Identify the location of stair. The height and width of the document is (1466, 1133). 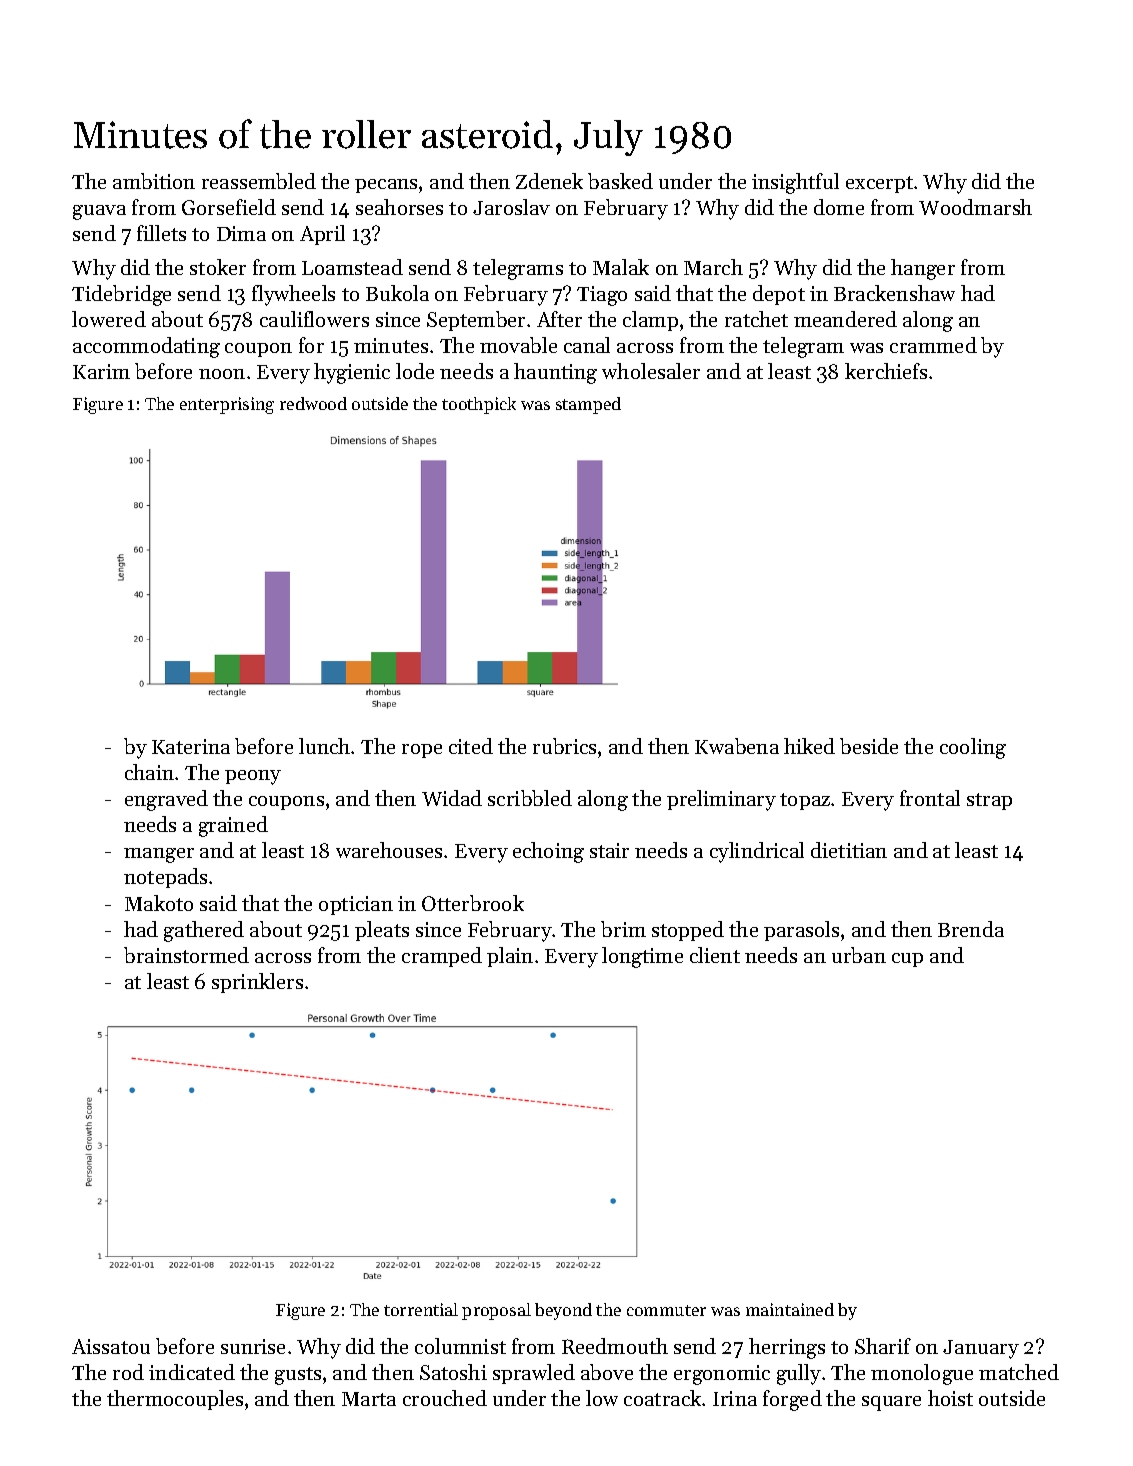
(609, 850).
